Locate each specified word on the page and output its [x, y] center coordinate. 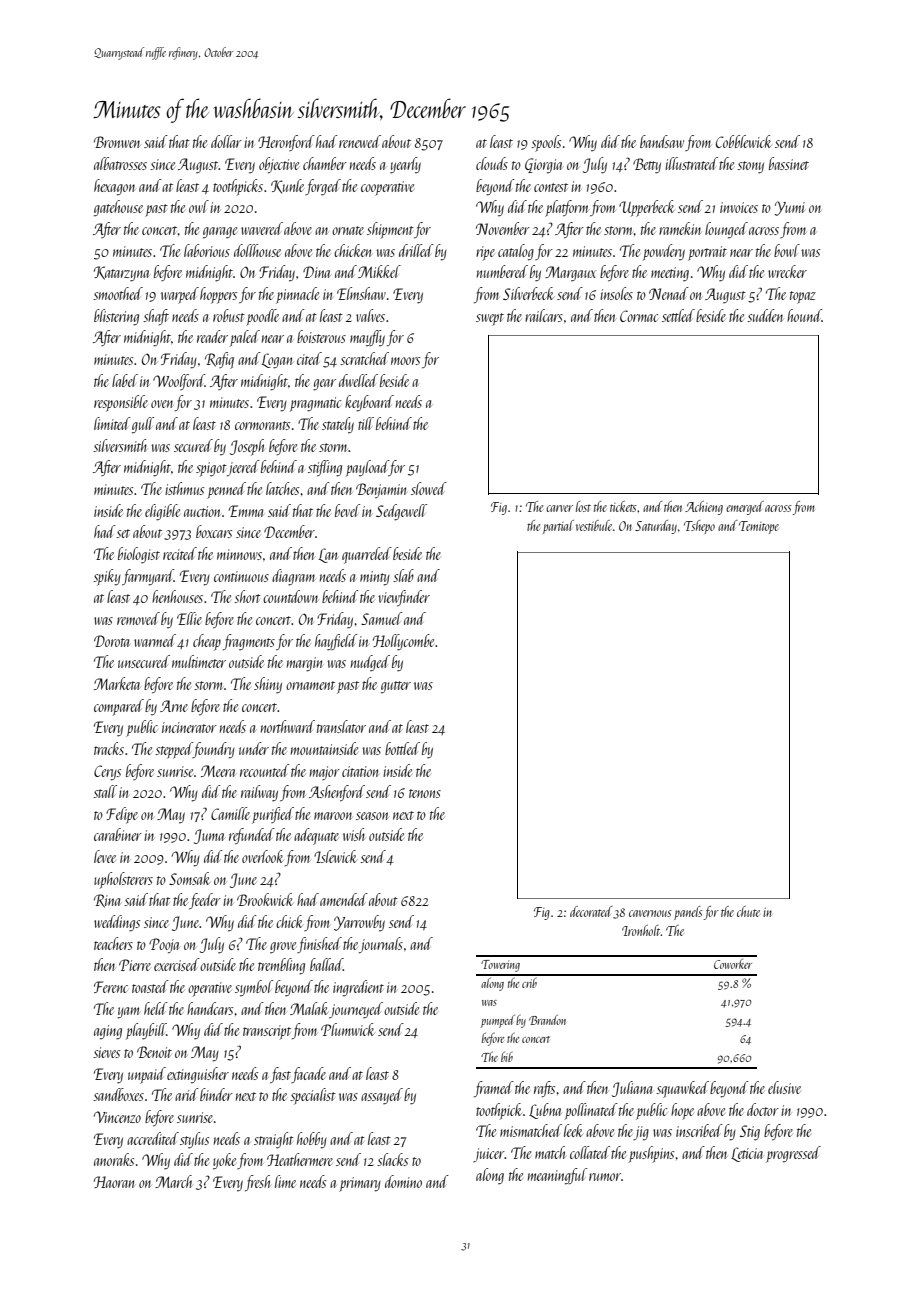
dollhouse [257, 250]
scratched [364, 358]
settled [678, 315]
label [125, 380]
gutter [396, 687]
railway [259, 793]
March [173, 1181]
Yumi [789, 208]
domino [403, 1181]
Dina [317, 272]
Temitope [759, 527]
